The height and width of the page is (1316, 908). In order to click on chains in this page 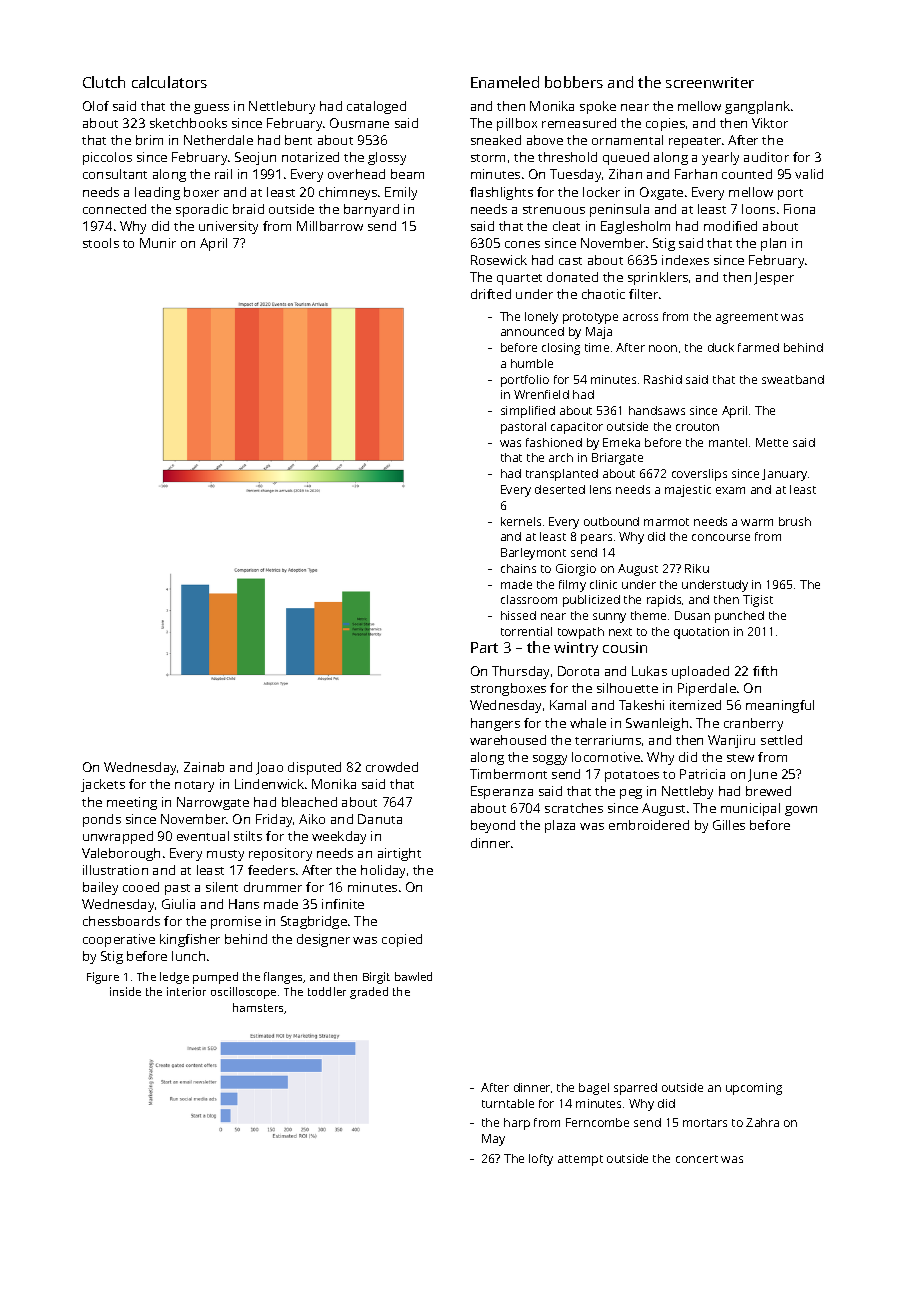, I will do `click(518, 568)`.
